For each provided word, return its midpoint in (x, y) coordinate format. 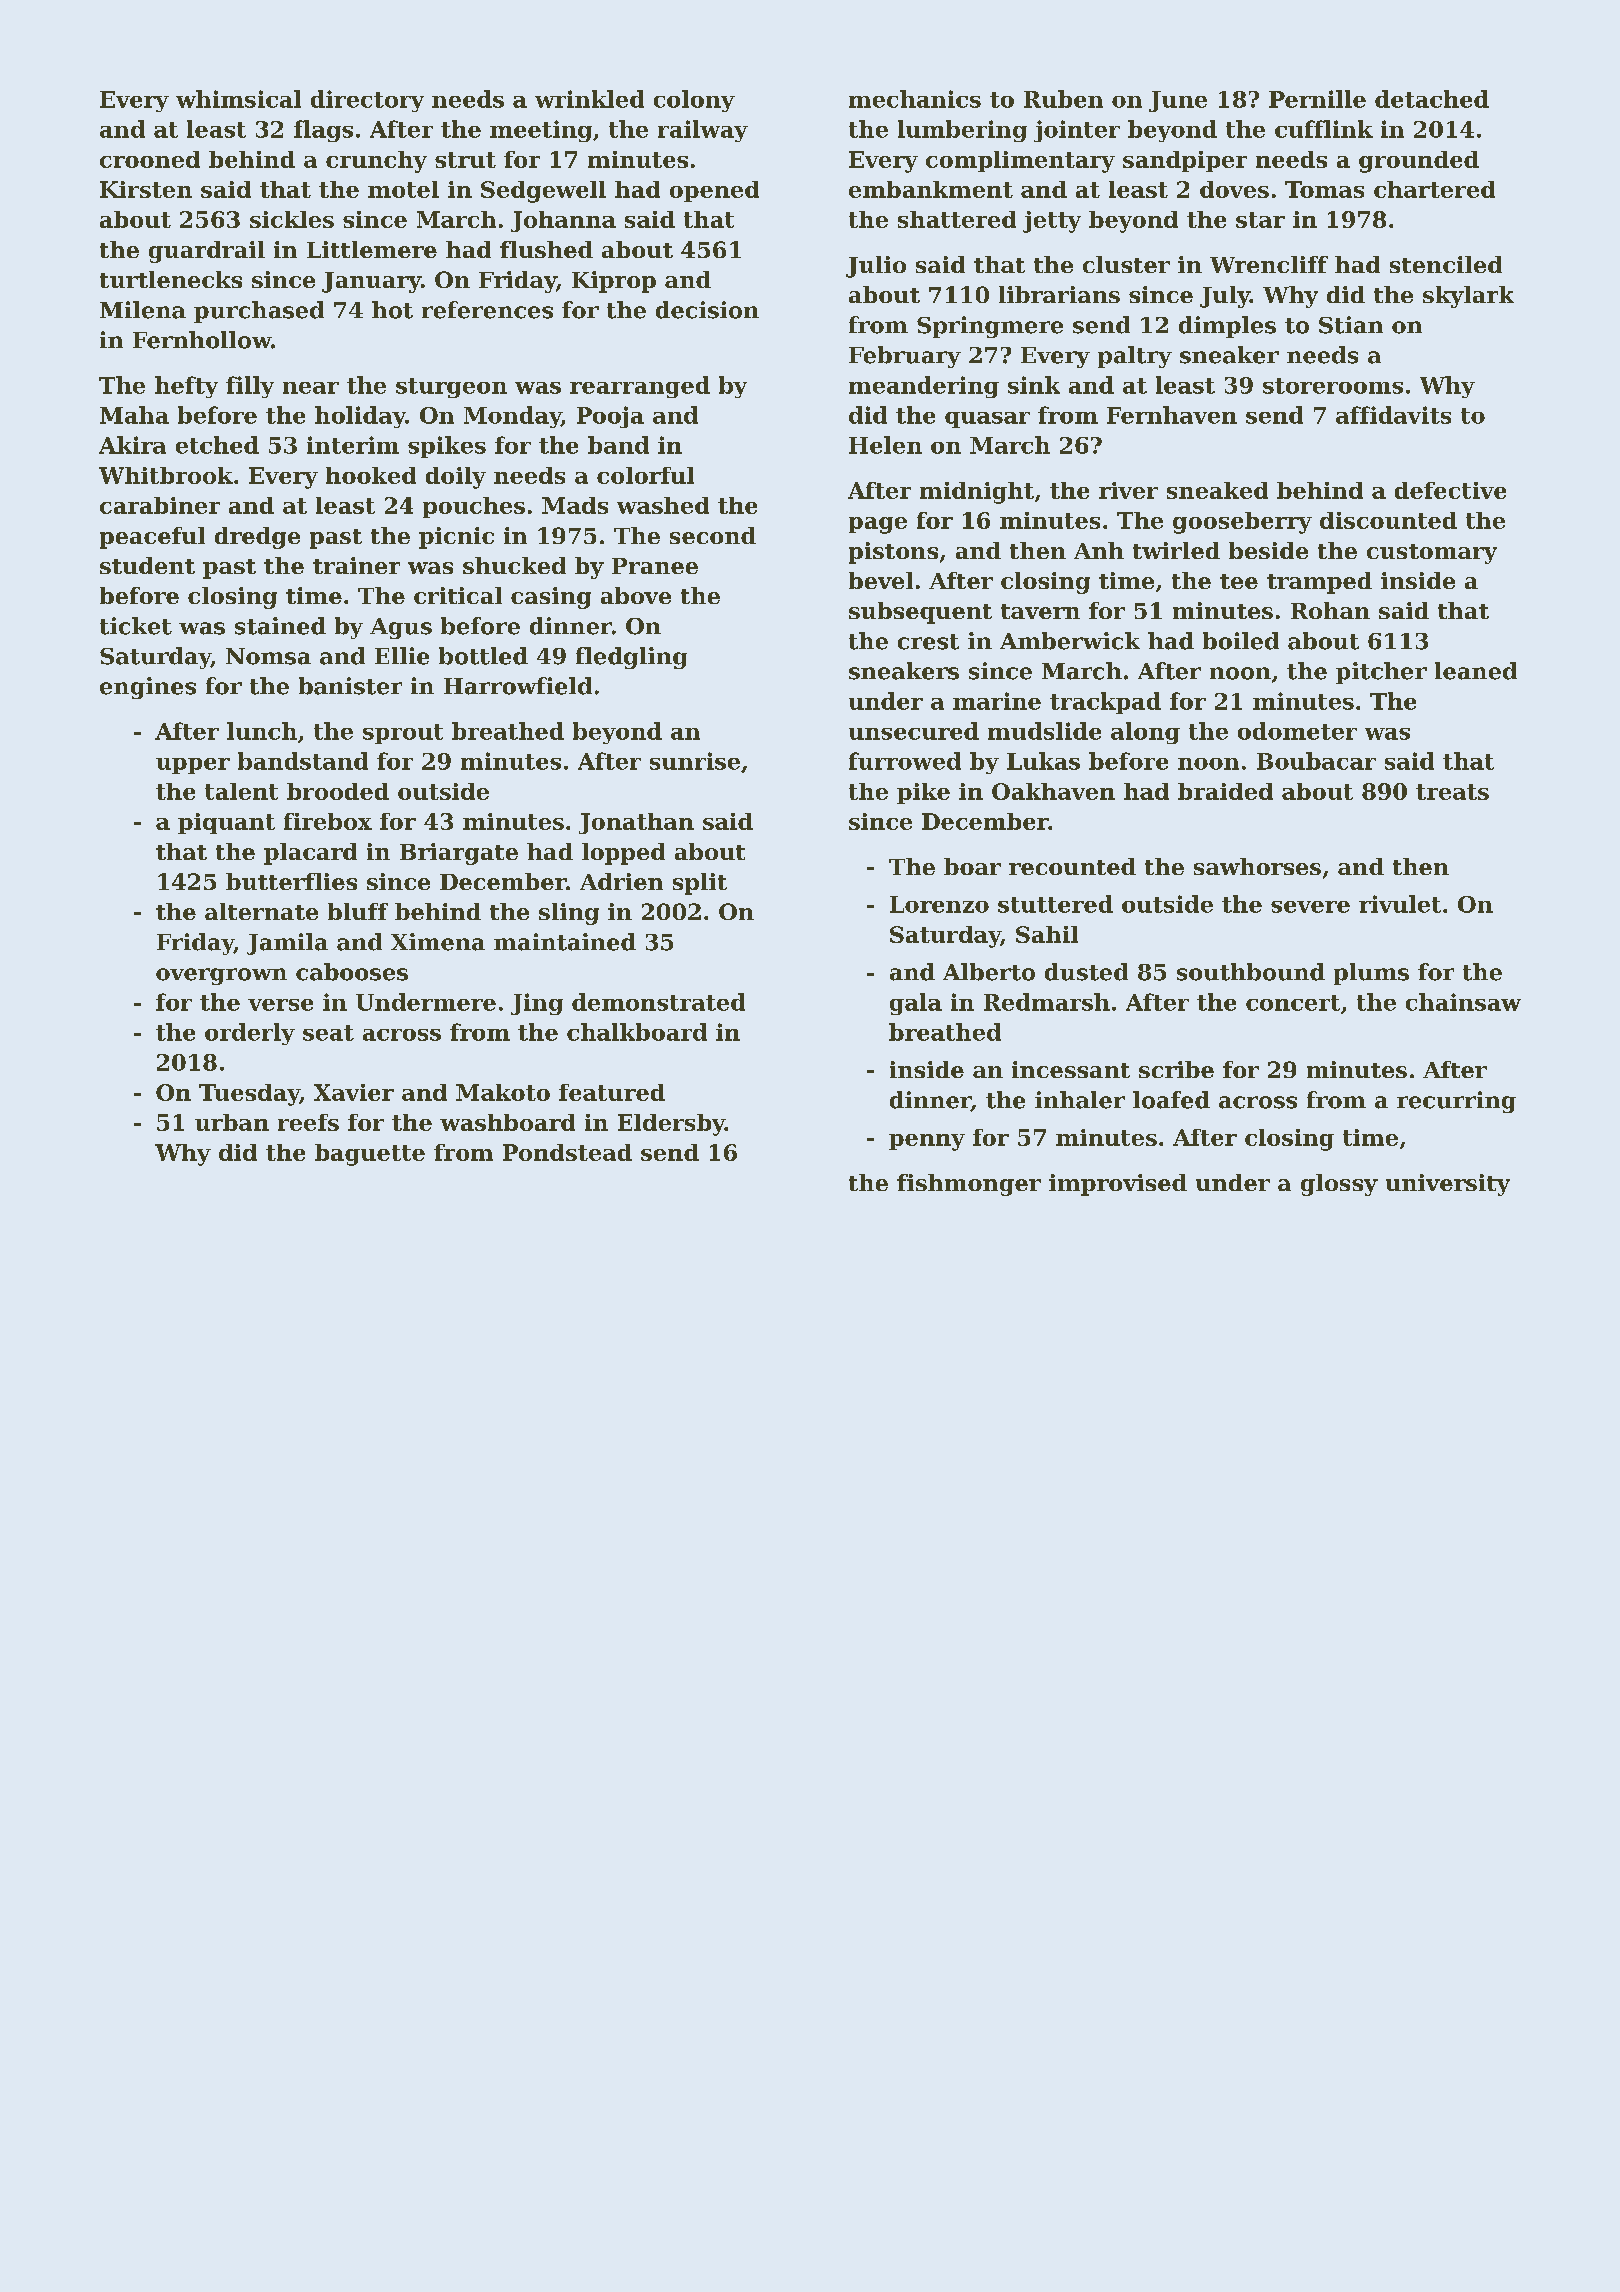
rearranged (640, 387)
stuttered (1055, 904)
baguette (370, 1155)
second (713, 535)
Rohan (1330, 610)
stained (280, 626)
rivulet (1400, 904)
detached (1432, 99)
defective (1450, 490)
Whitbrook (166, 475)
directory (367, 101)
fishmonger (969, 1185)
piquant (226, 823)
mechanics (915, 99)
